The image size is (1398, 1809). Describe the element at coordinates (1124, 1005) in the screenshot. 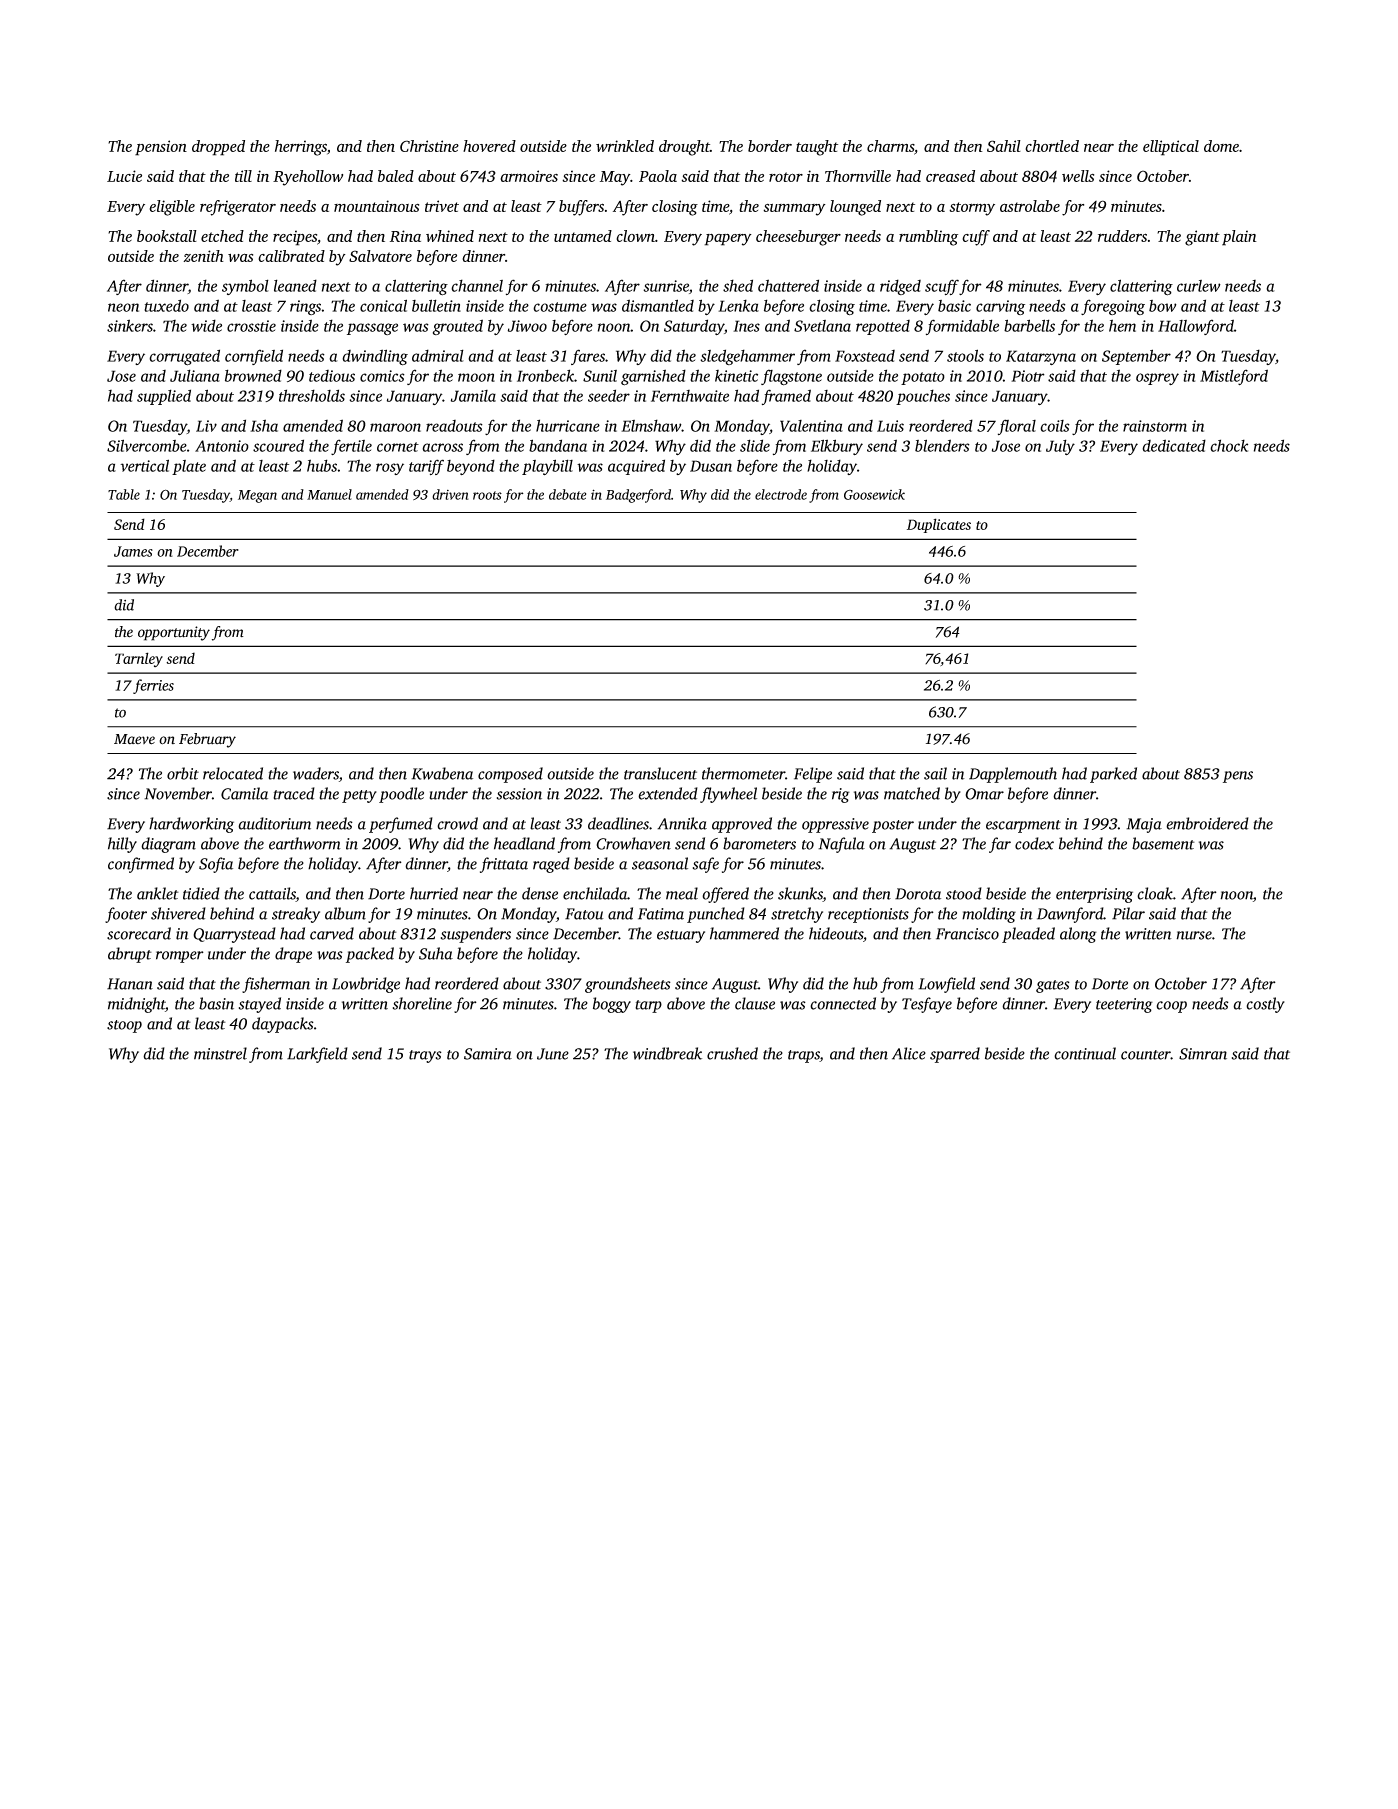

I see `teetering` at that location.
